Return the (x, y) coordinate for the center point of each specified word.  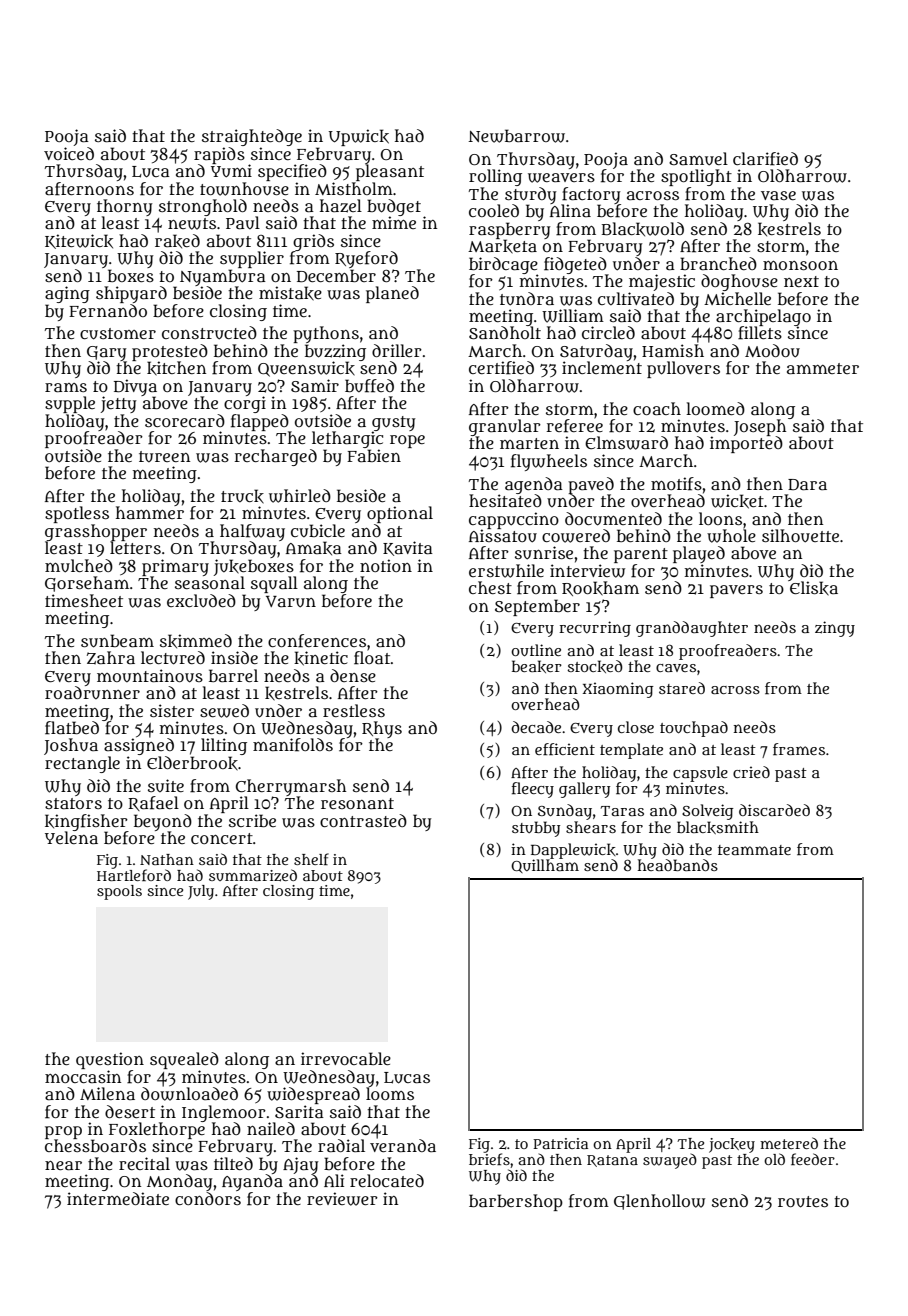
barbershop (516, 1202)
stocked (595, 666)
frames (799, 749)
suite (166, 785)
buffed (369, 386)
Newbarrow (516, 136)
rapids (219, 155)
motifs (676, 484)
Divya (135, 388)
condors (208, 1198)
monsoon (800, 265)
